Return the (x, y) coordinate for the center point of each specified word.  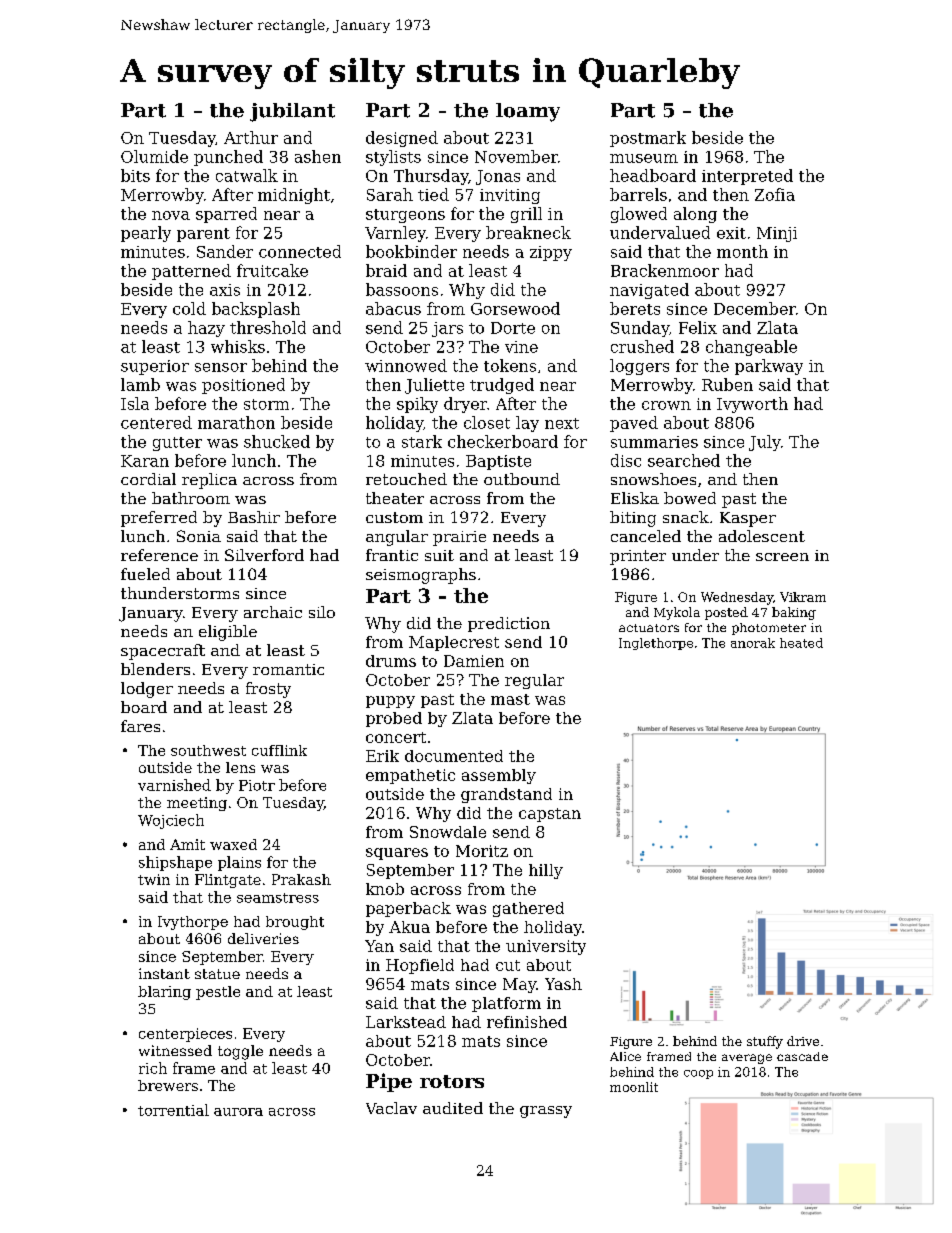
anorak (753, 643)
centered (156, 422)
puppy (390, 702)
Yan (379, 946)
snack (686, 517)
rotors (452, 1081)
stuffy (765, 1042)
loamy (528, 112)
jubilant (292, 112)
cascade (802, 1056)
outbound (522, 479)
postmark (648, 139)
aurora (238, 1112)
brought (295, 923)
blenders (155, 669)
